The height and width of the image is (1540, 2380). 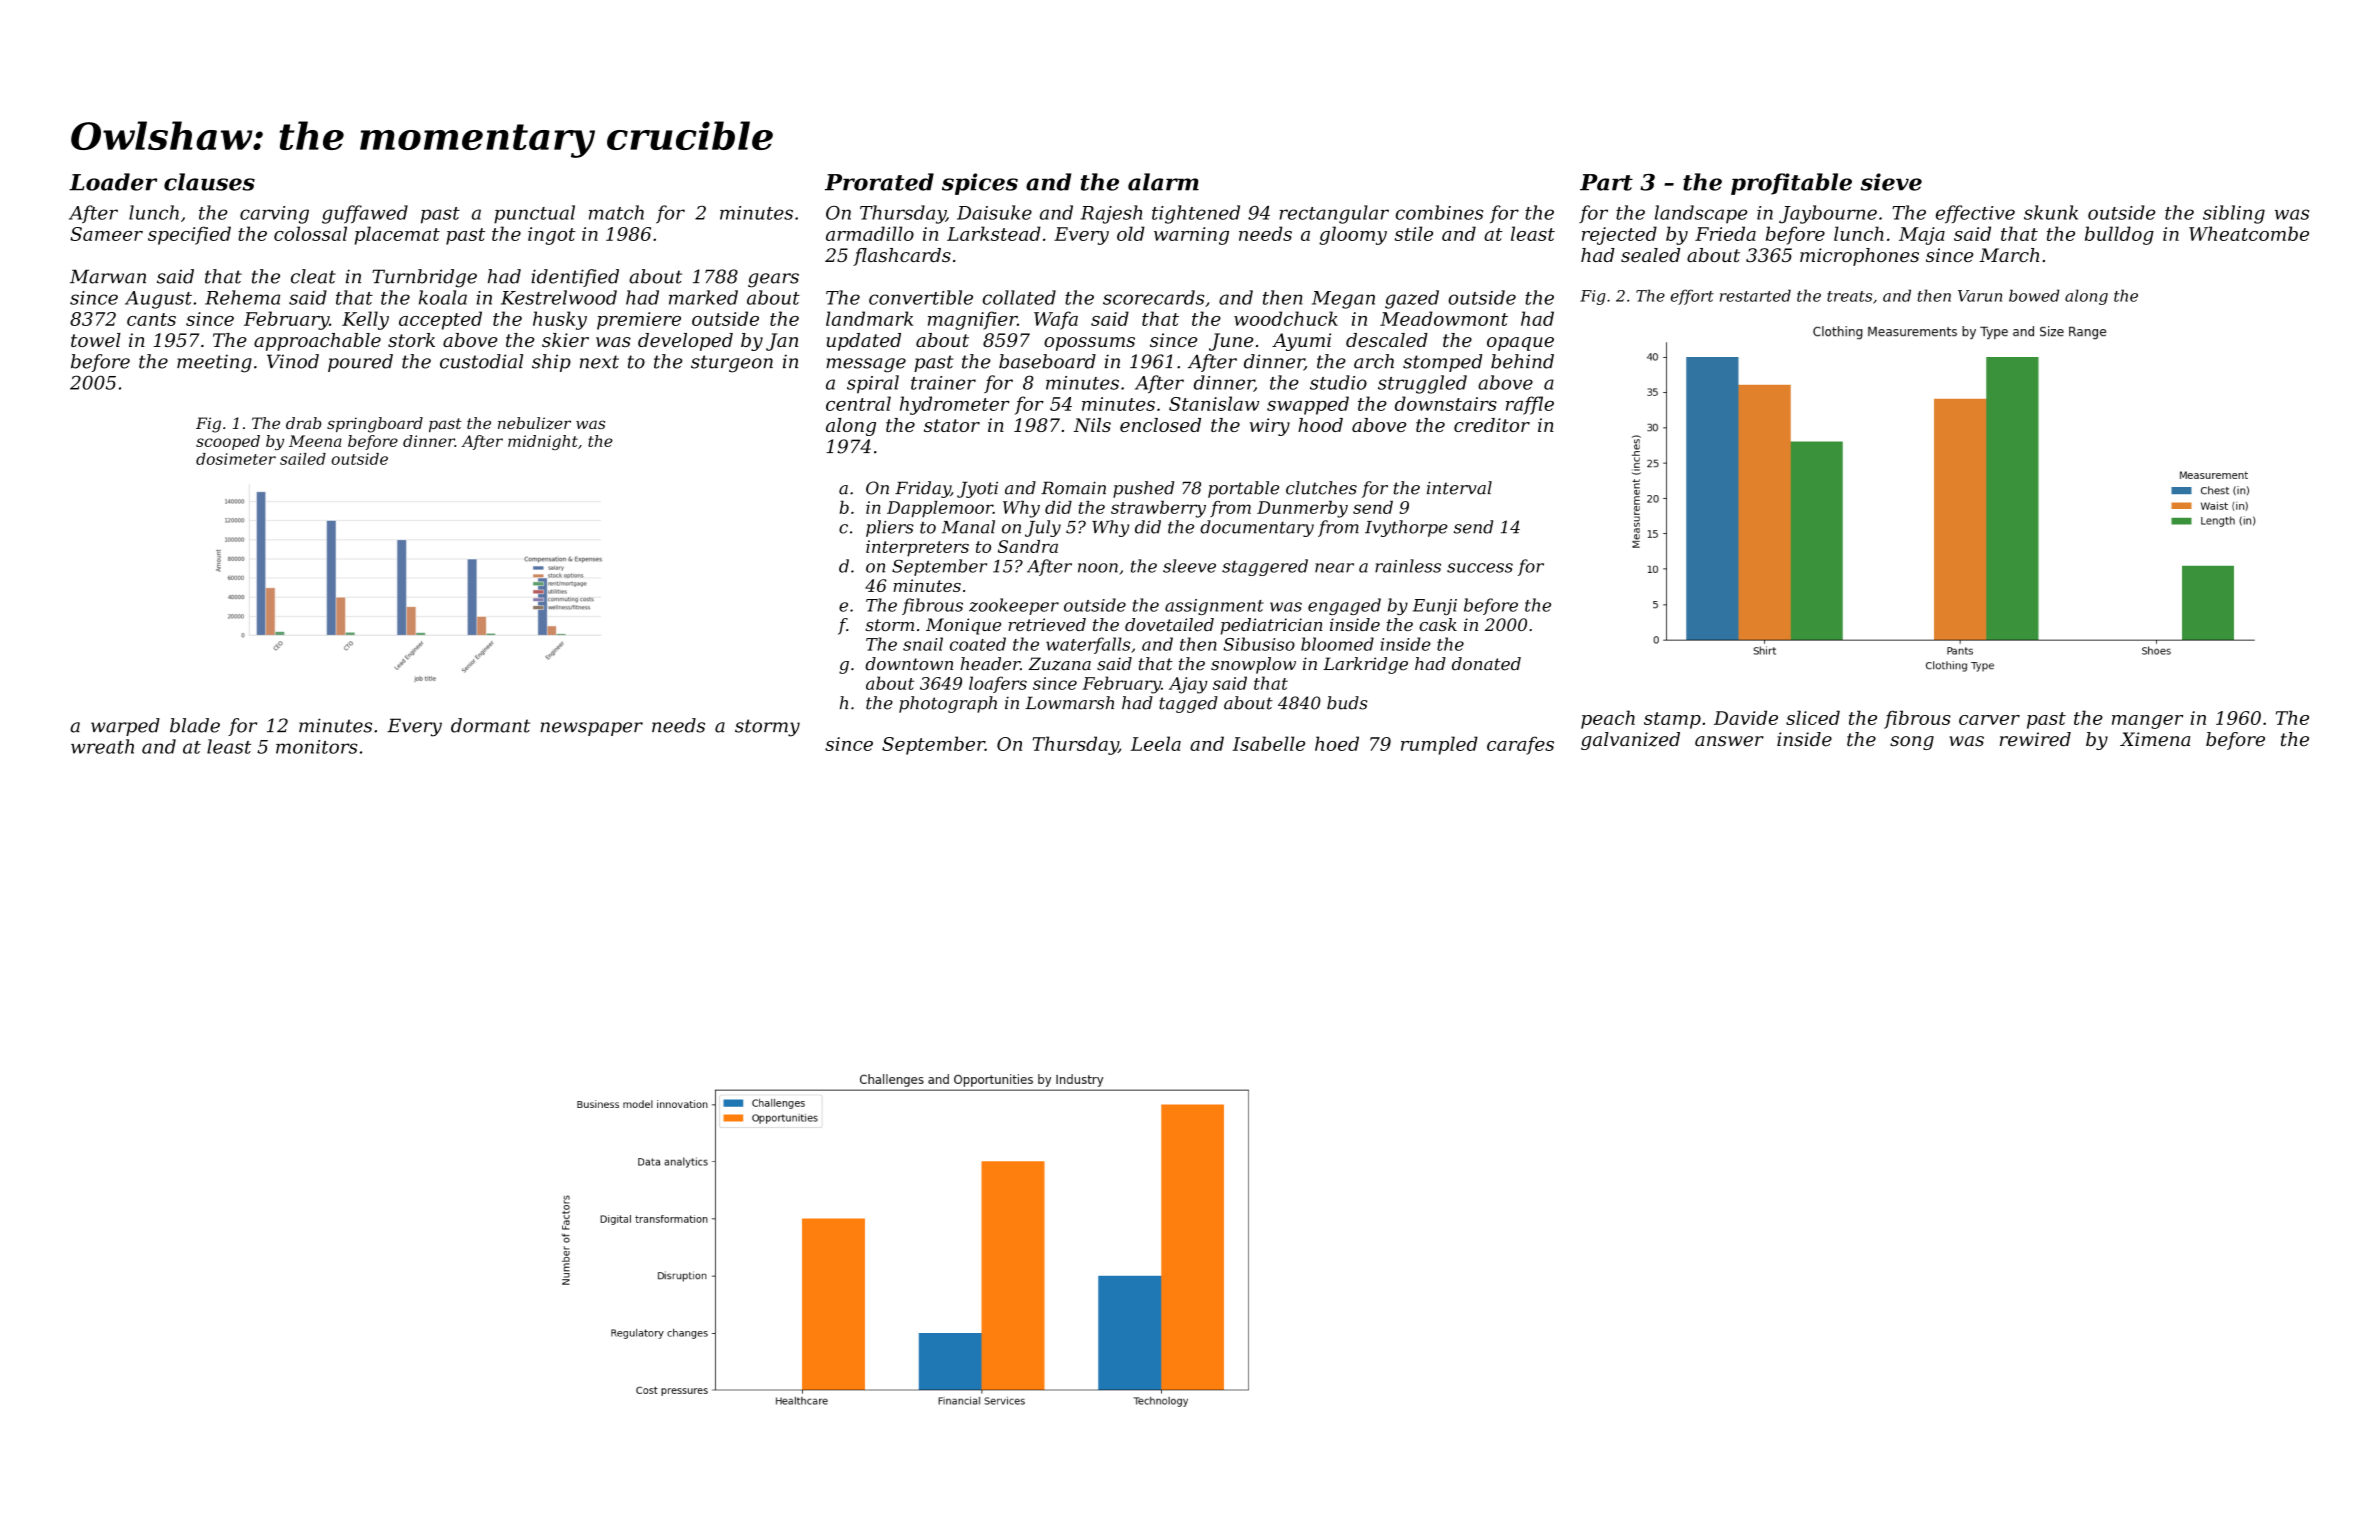 I want to click on creditor, so click(x=1492, y=425).
